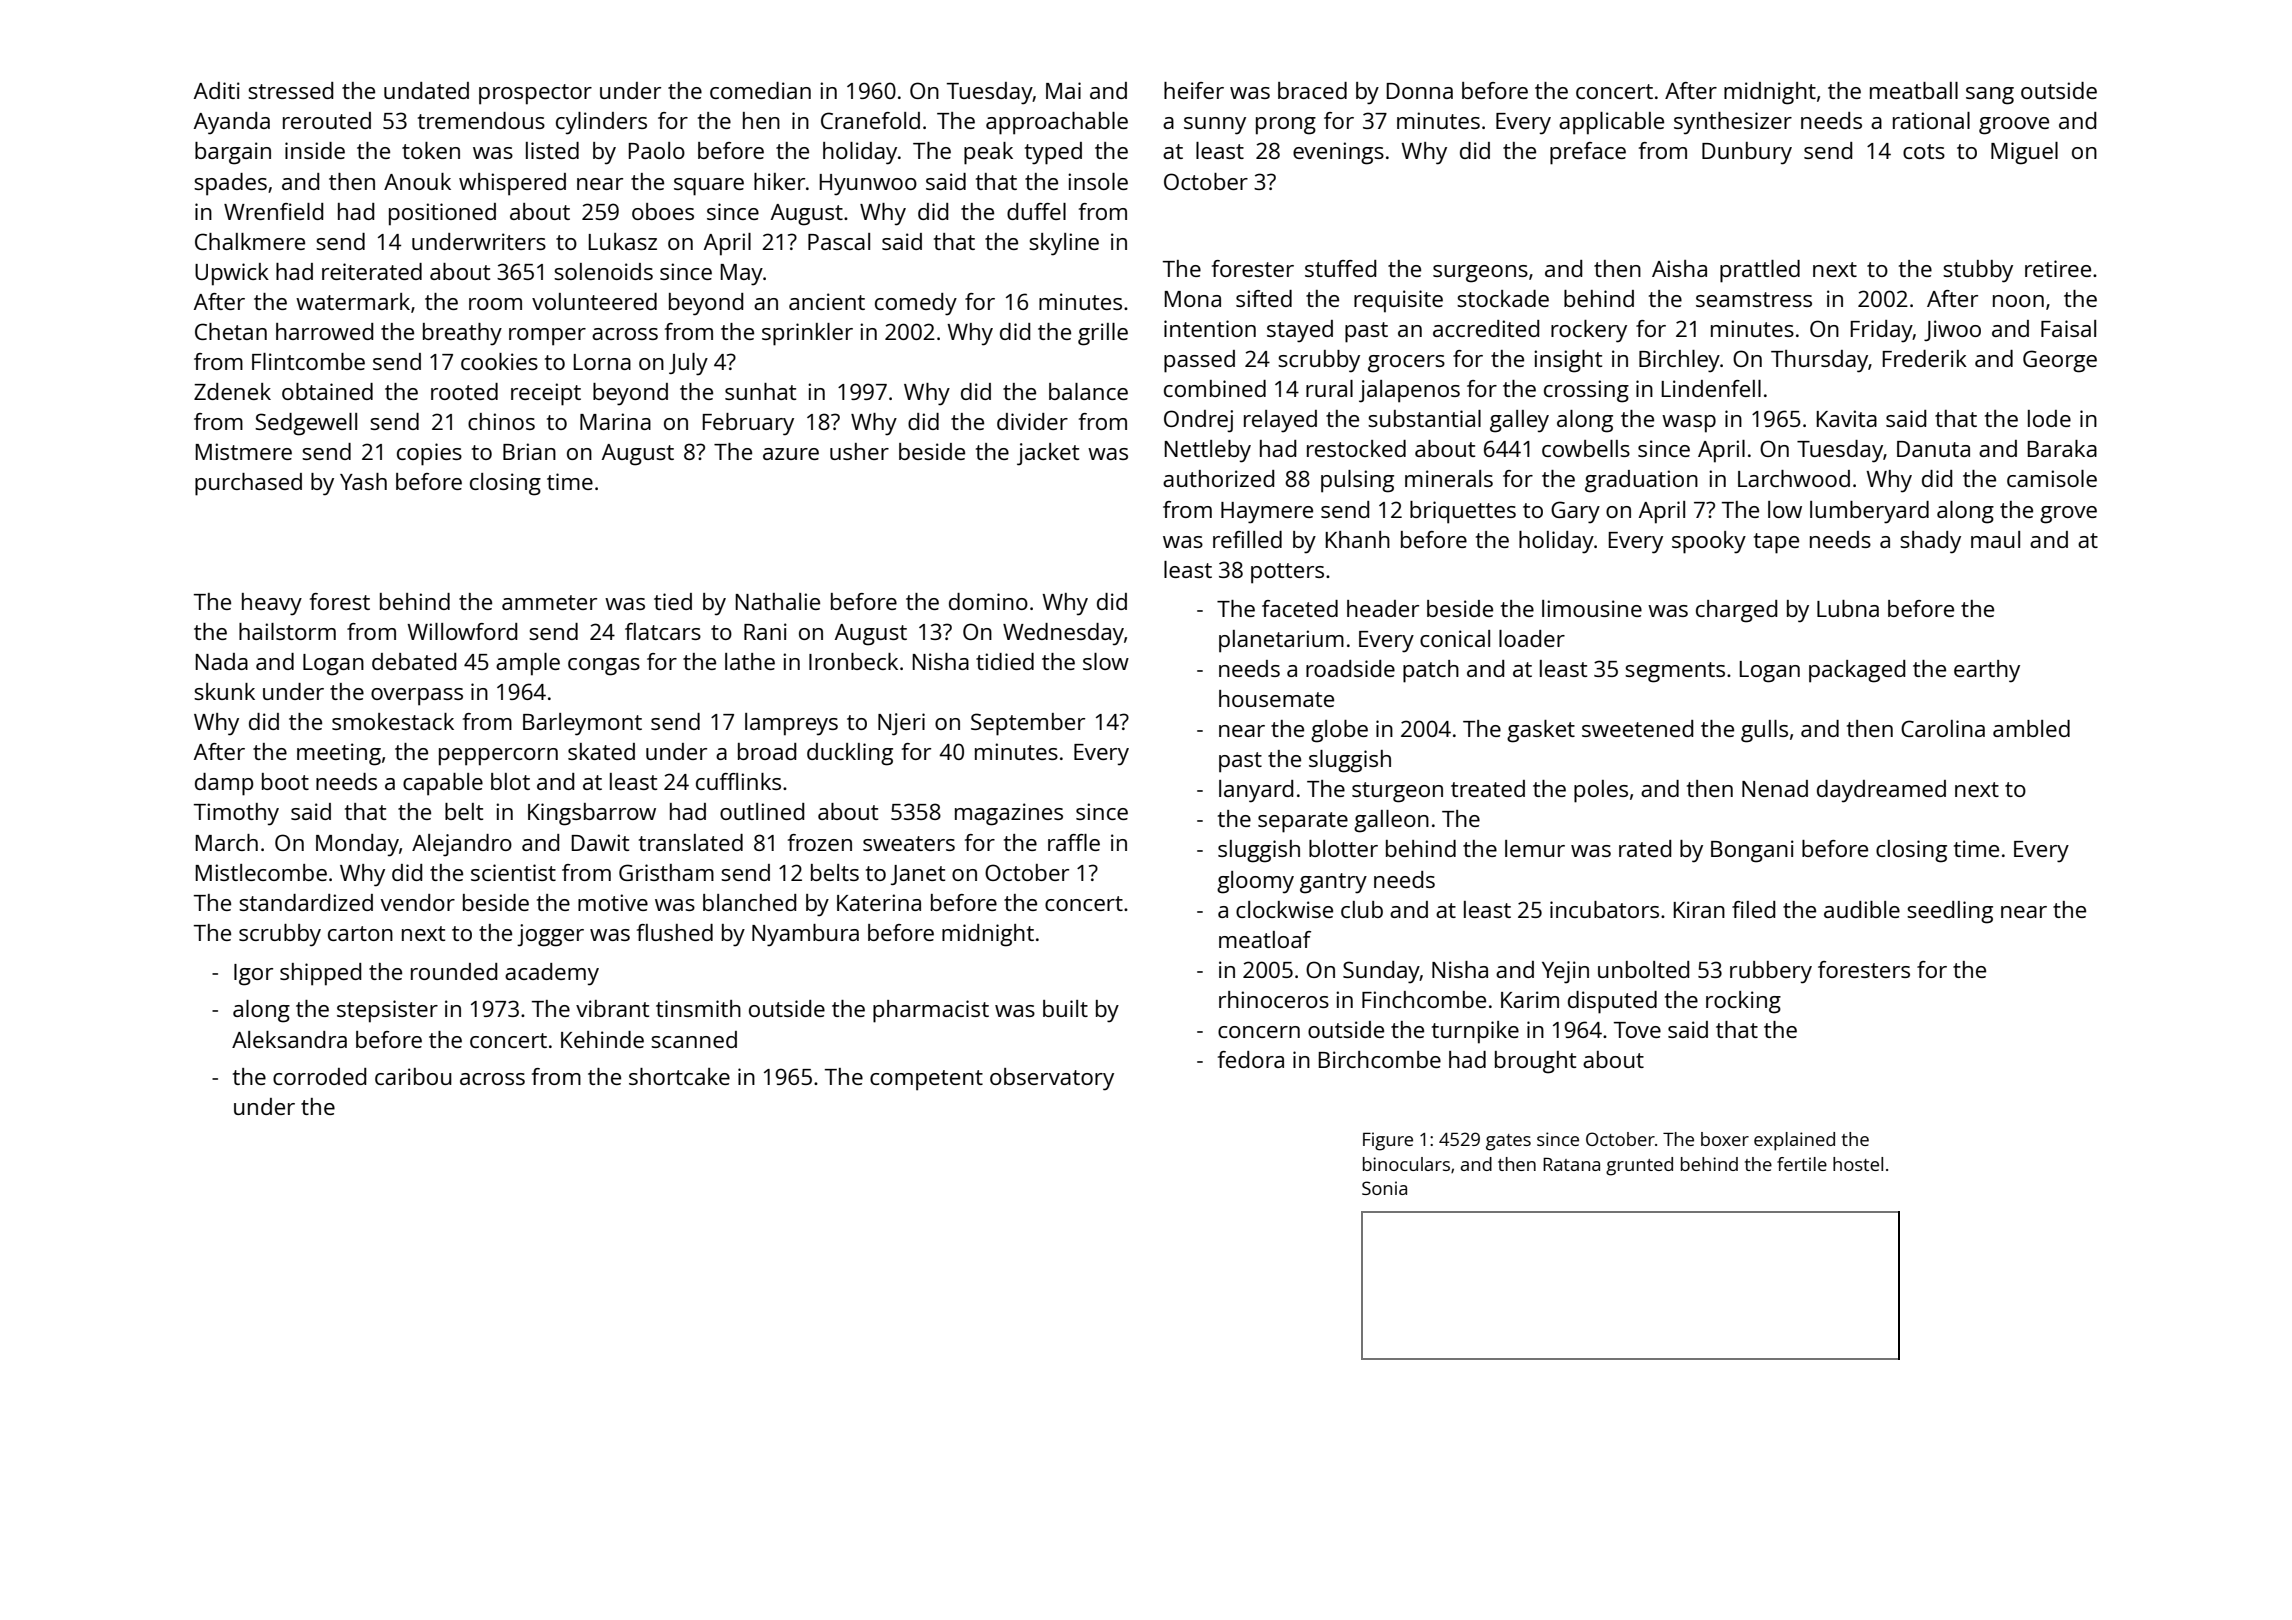 The width and height of the screenshot is (2292, 1620). Describe the element at coordinates (1847, 418) in the screenshot. I see `Kavita` at that location.
